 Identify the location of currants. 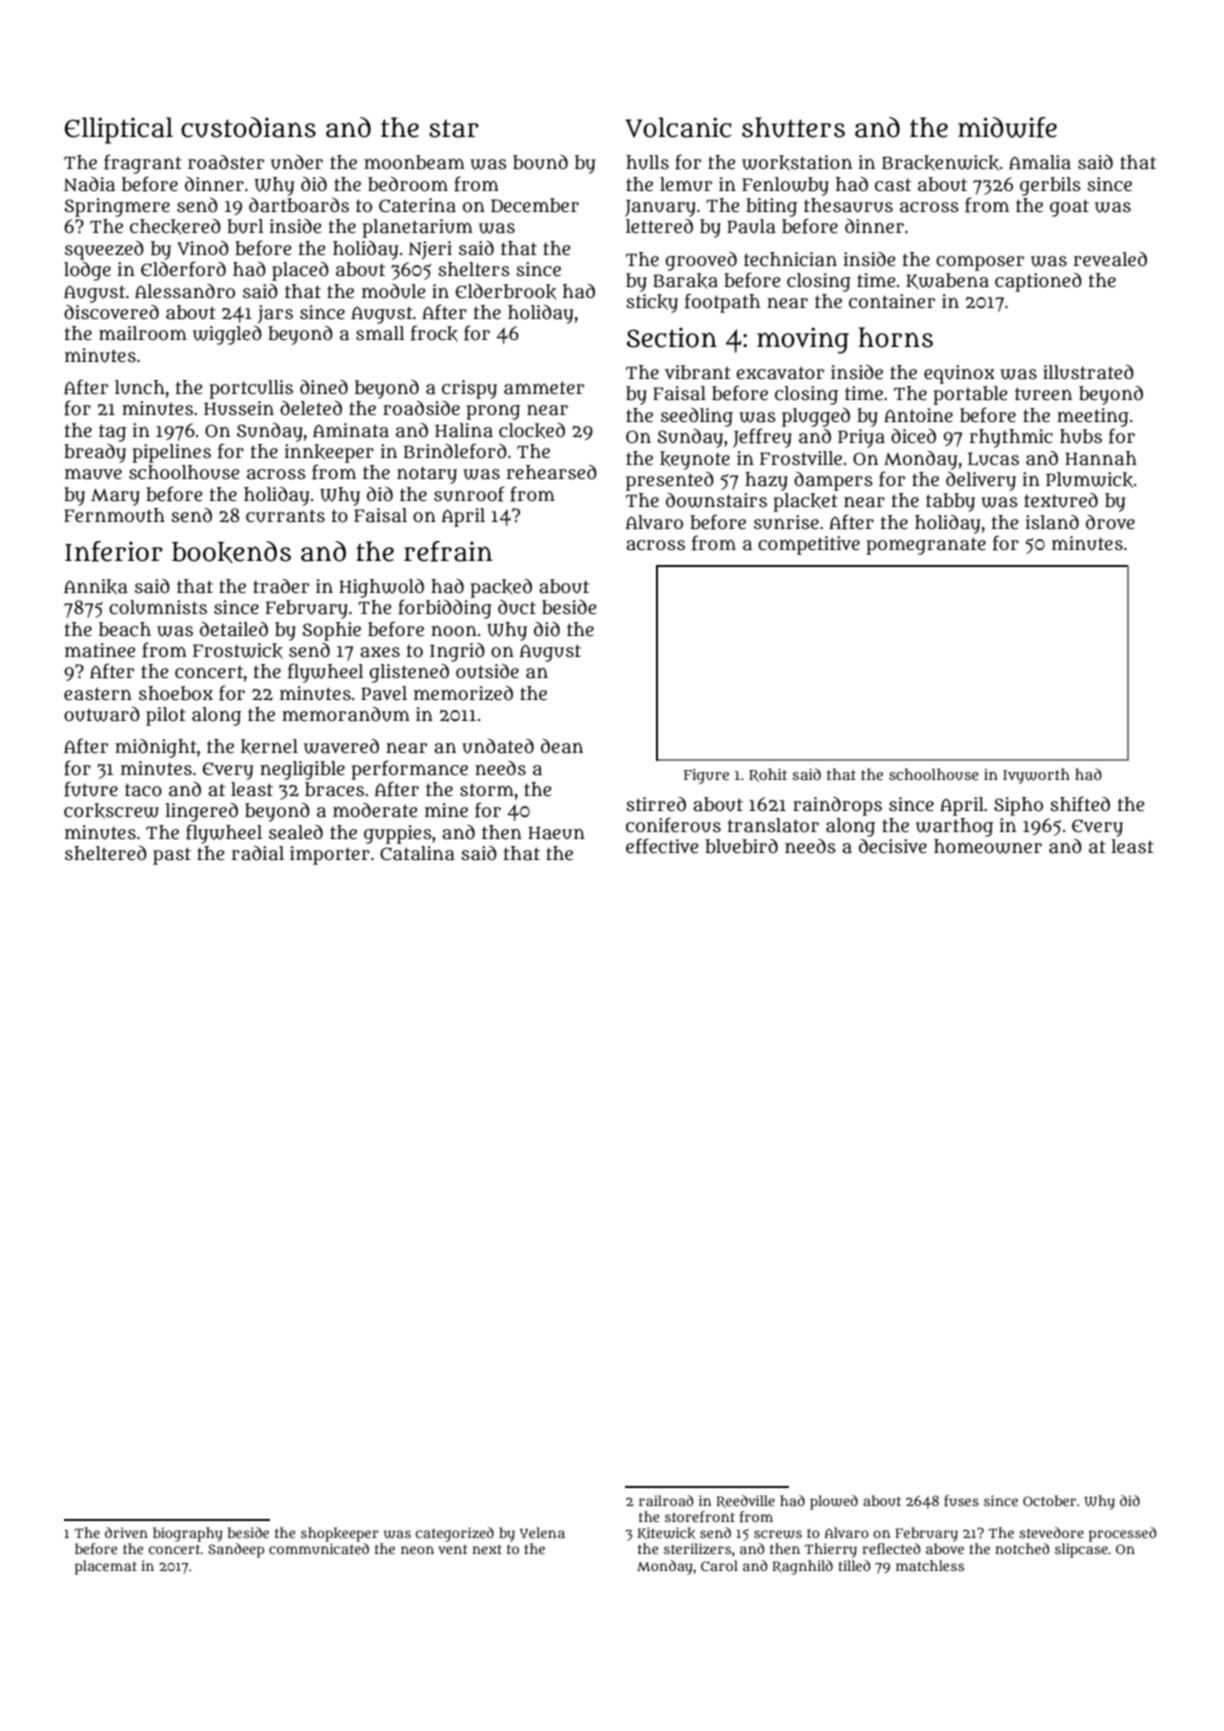
(285, 516).
